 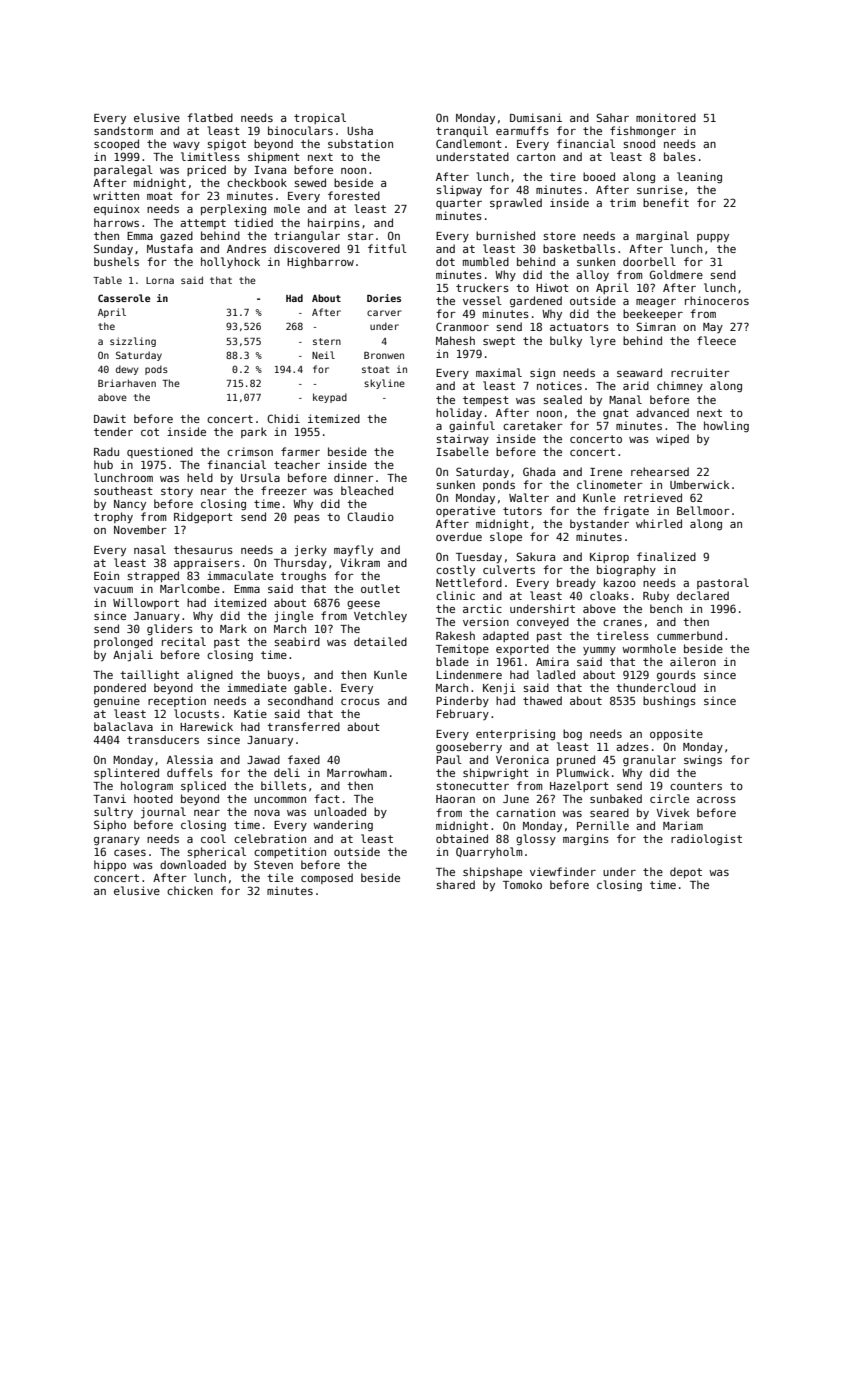 What do you see at coordinates (686, 872) in the page?
I see `depot` at bounding box center [686, 872].
